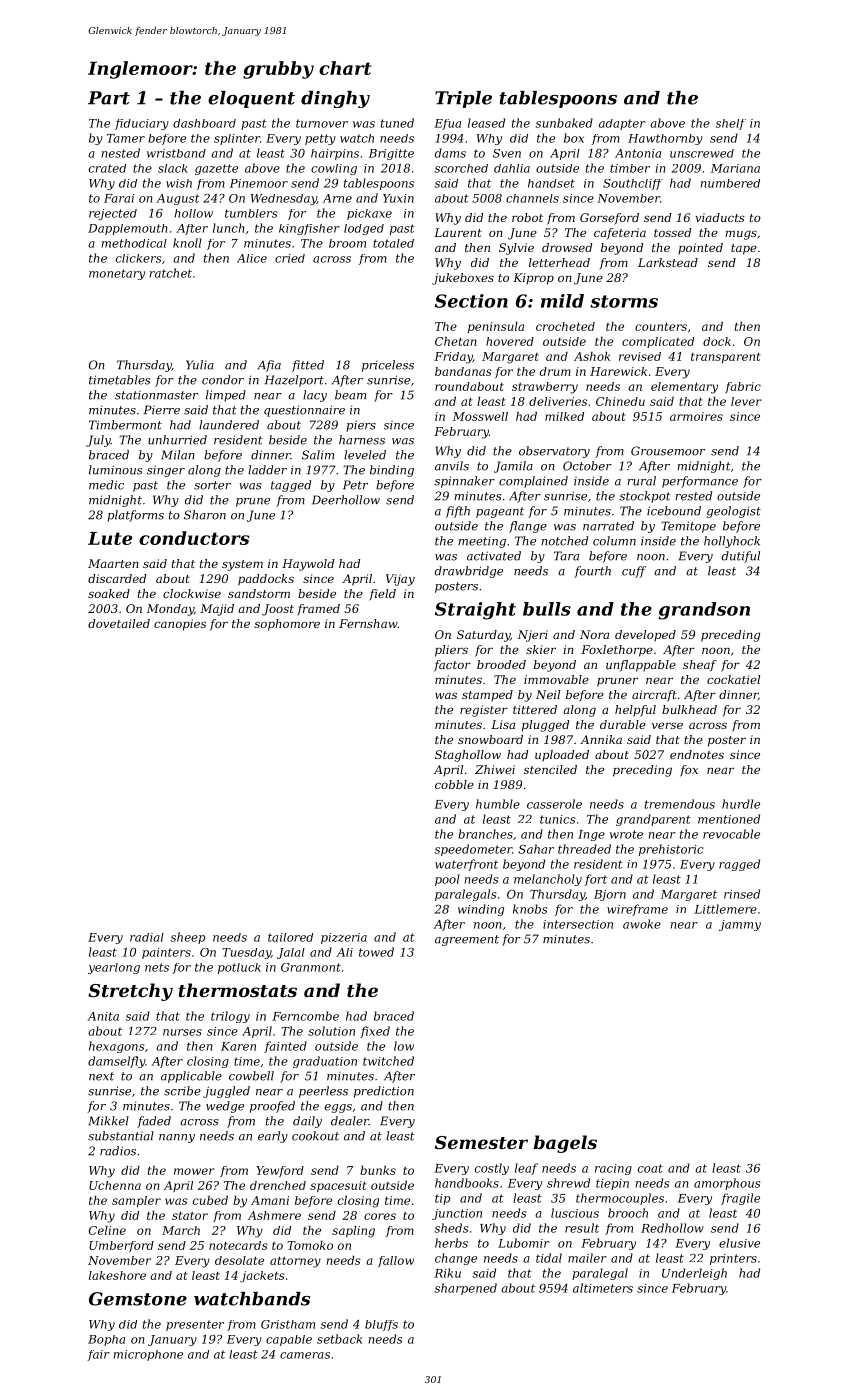  Describe the element at coordinates (117, 274) in the screenshot. I see `monetary` at that location.
